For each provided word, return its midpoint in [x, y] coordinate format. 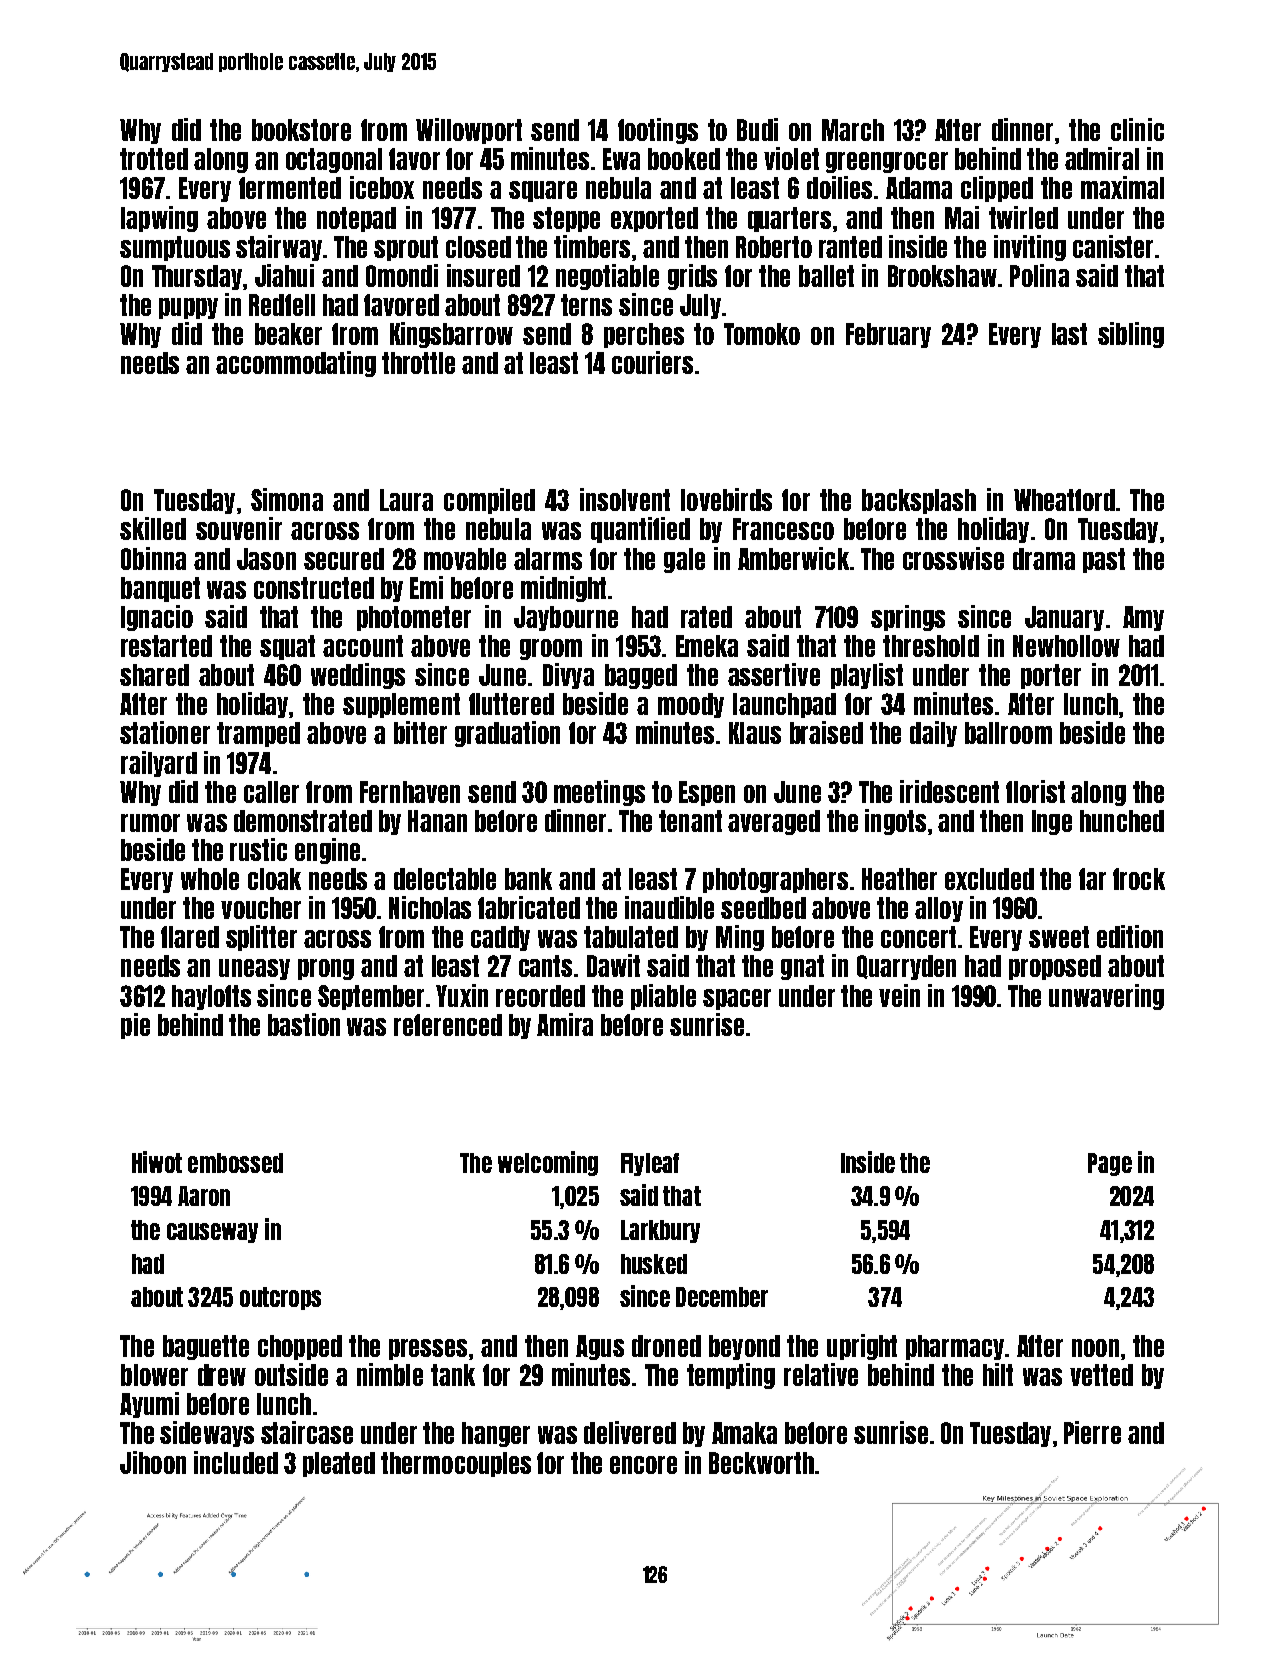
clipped [997, 189]
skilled [153, 528]
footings [658, 131]
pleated [339, 1464]
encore [643, 1465]
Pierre [1092, 1432]
